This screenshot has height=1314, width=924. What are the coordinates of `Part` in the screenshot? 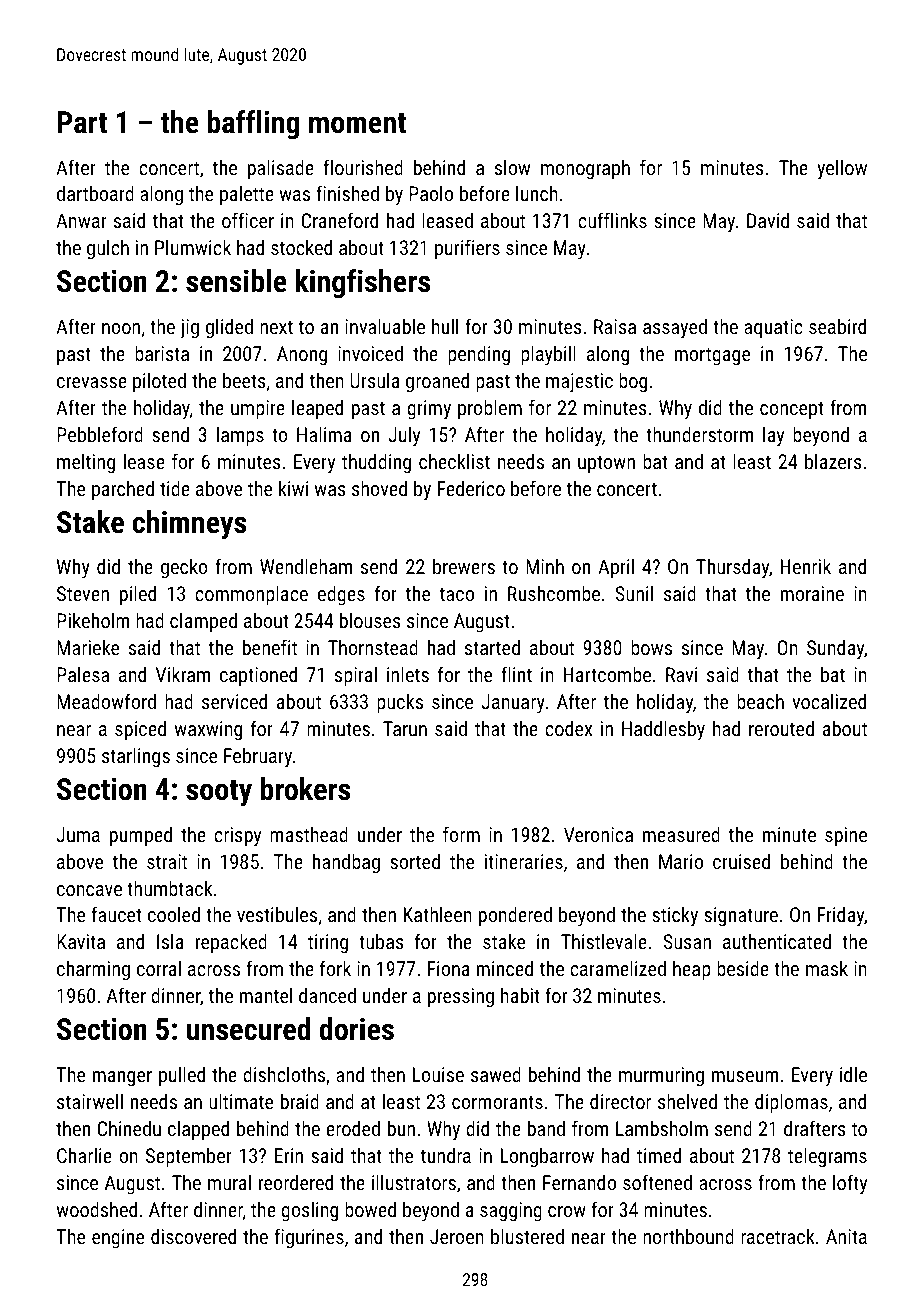 It's located at (82, 122).
